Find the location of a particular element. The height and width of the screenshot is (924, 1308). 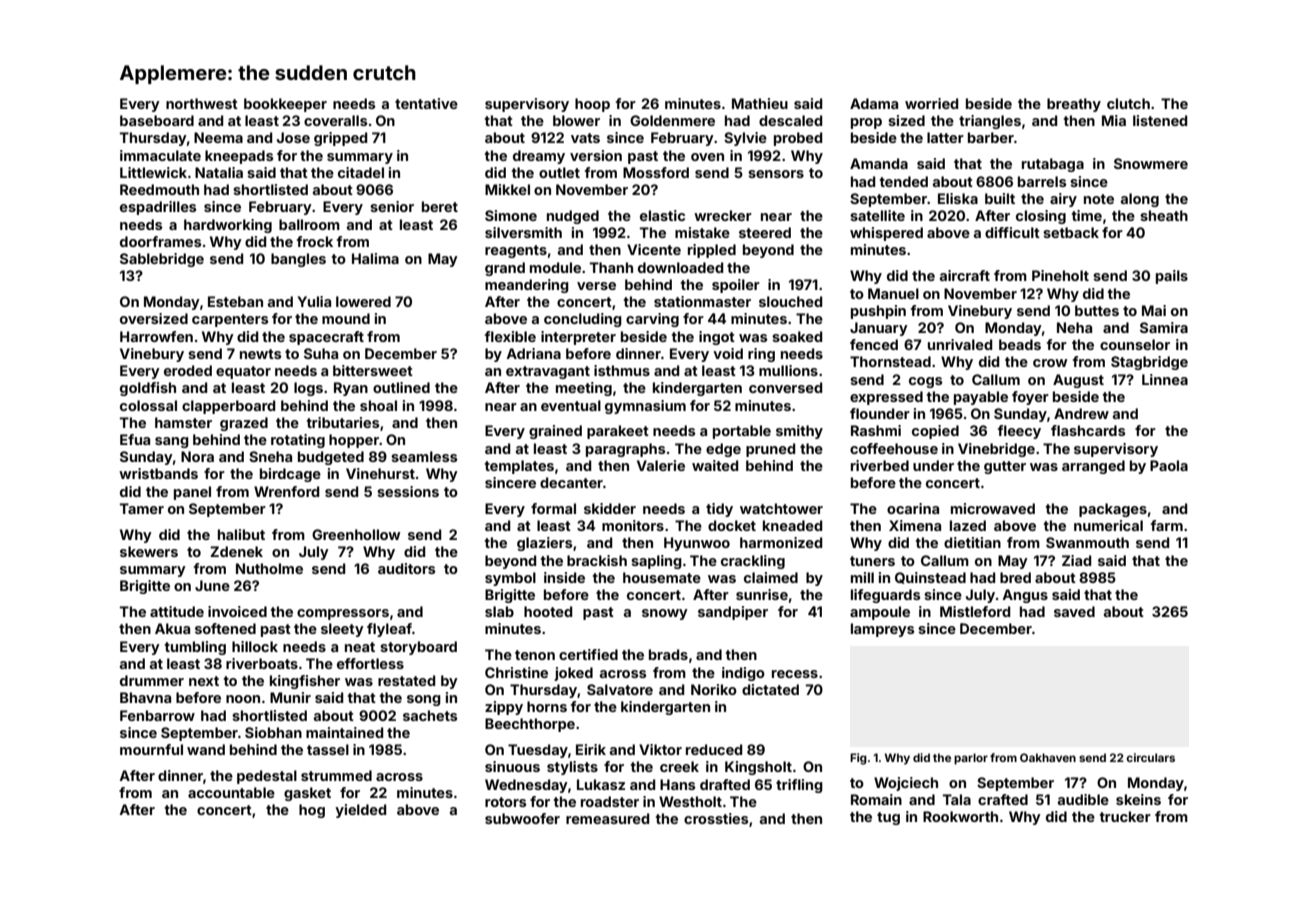

wristbands is located at coordinates (158, 473).
